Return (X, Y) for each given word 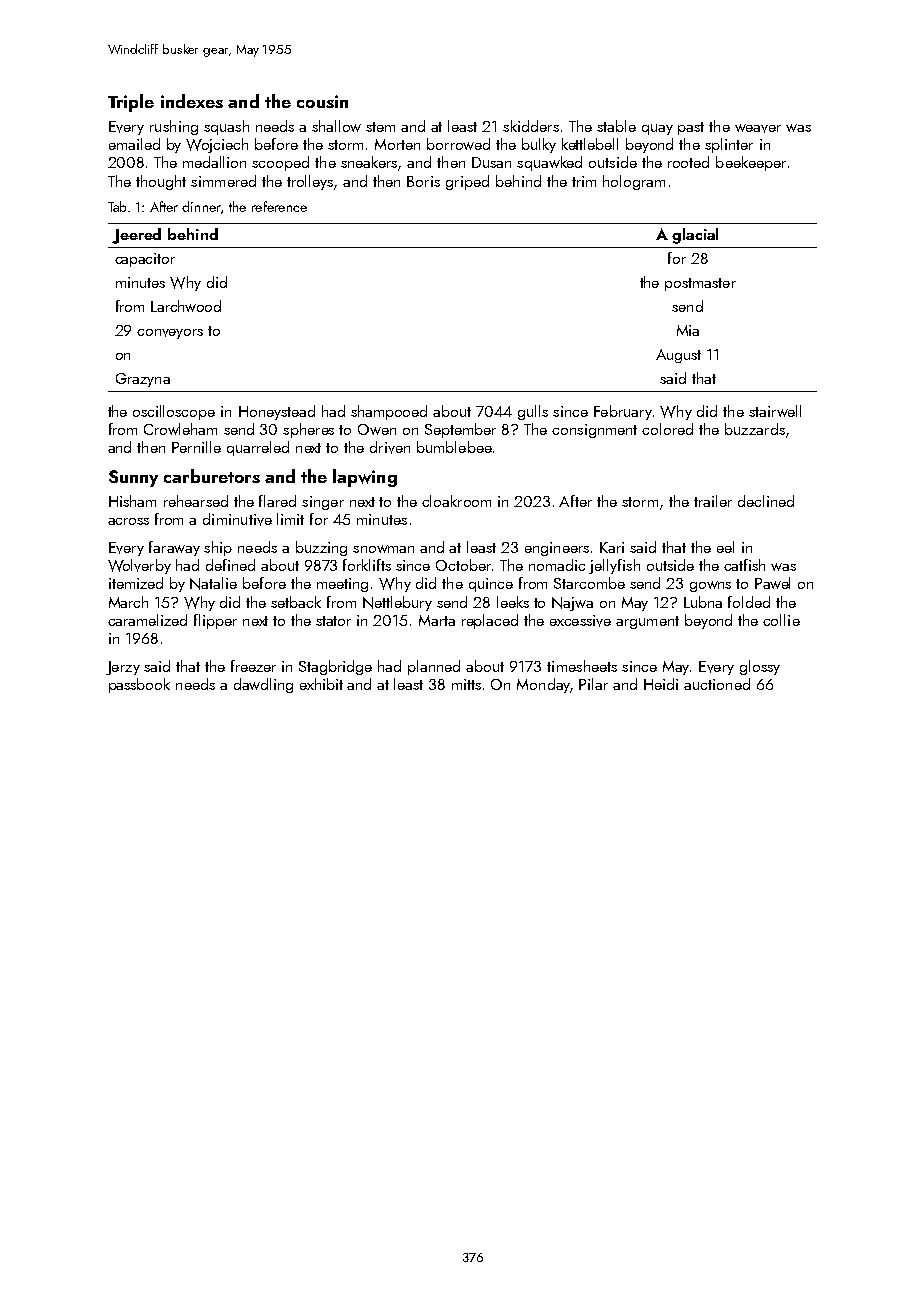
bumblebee (454, 447)
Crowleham (180, 429)
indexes (192, 101)
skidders (531, 126)
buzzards (755, 429)
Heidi (661, 684)
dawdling (263, 685)
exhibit (321, 684)
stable (616, 126)
